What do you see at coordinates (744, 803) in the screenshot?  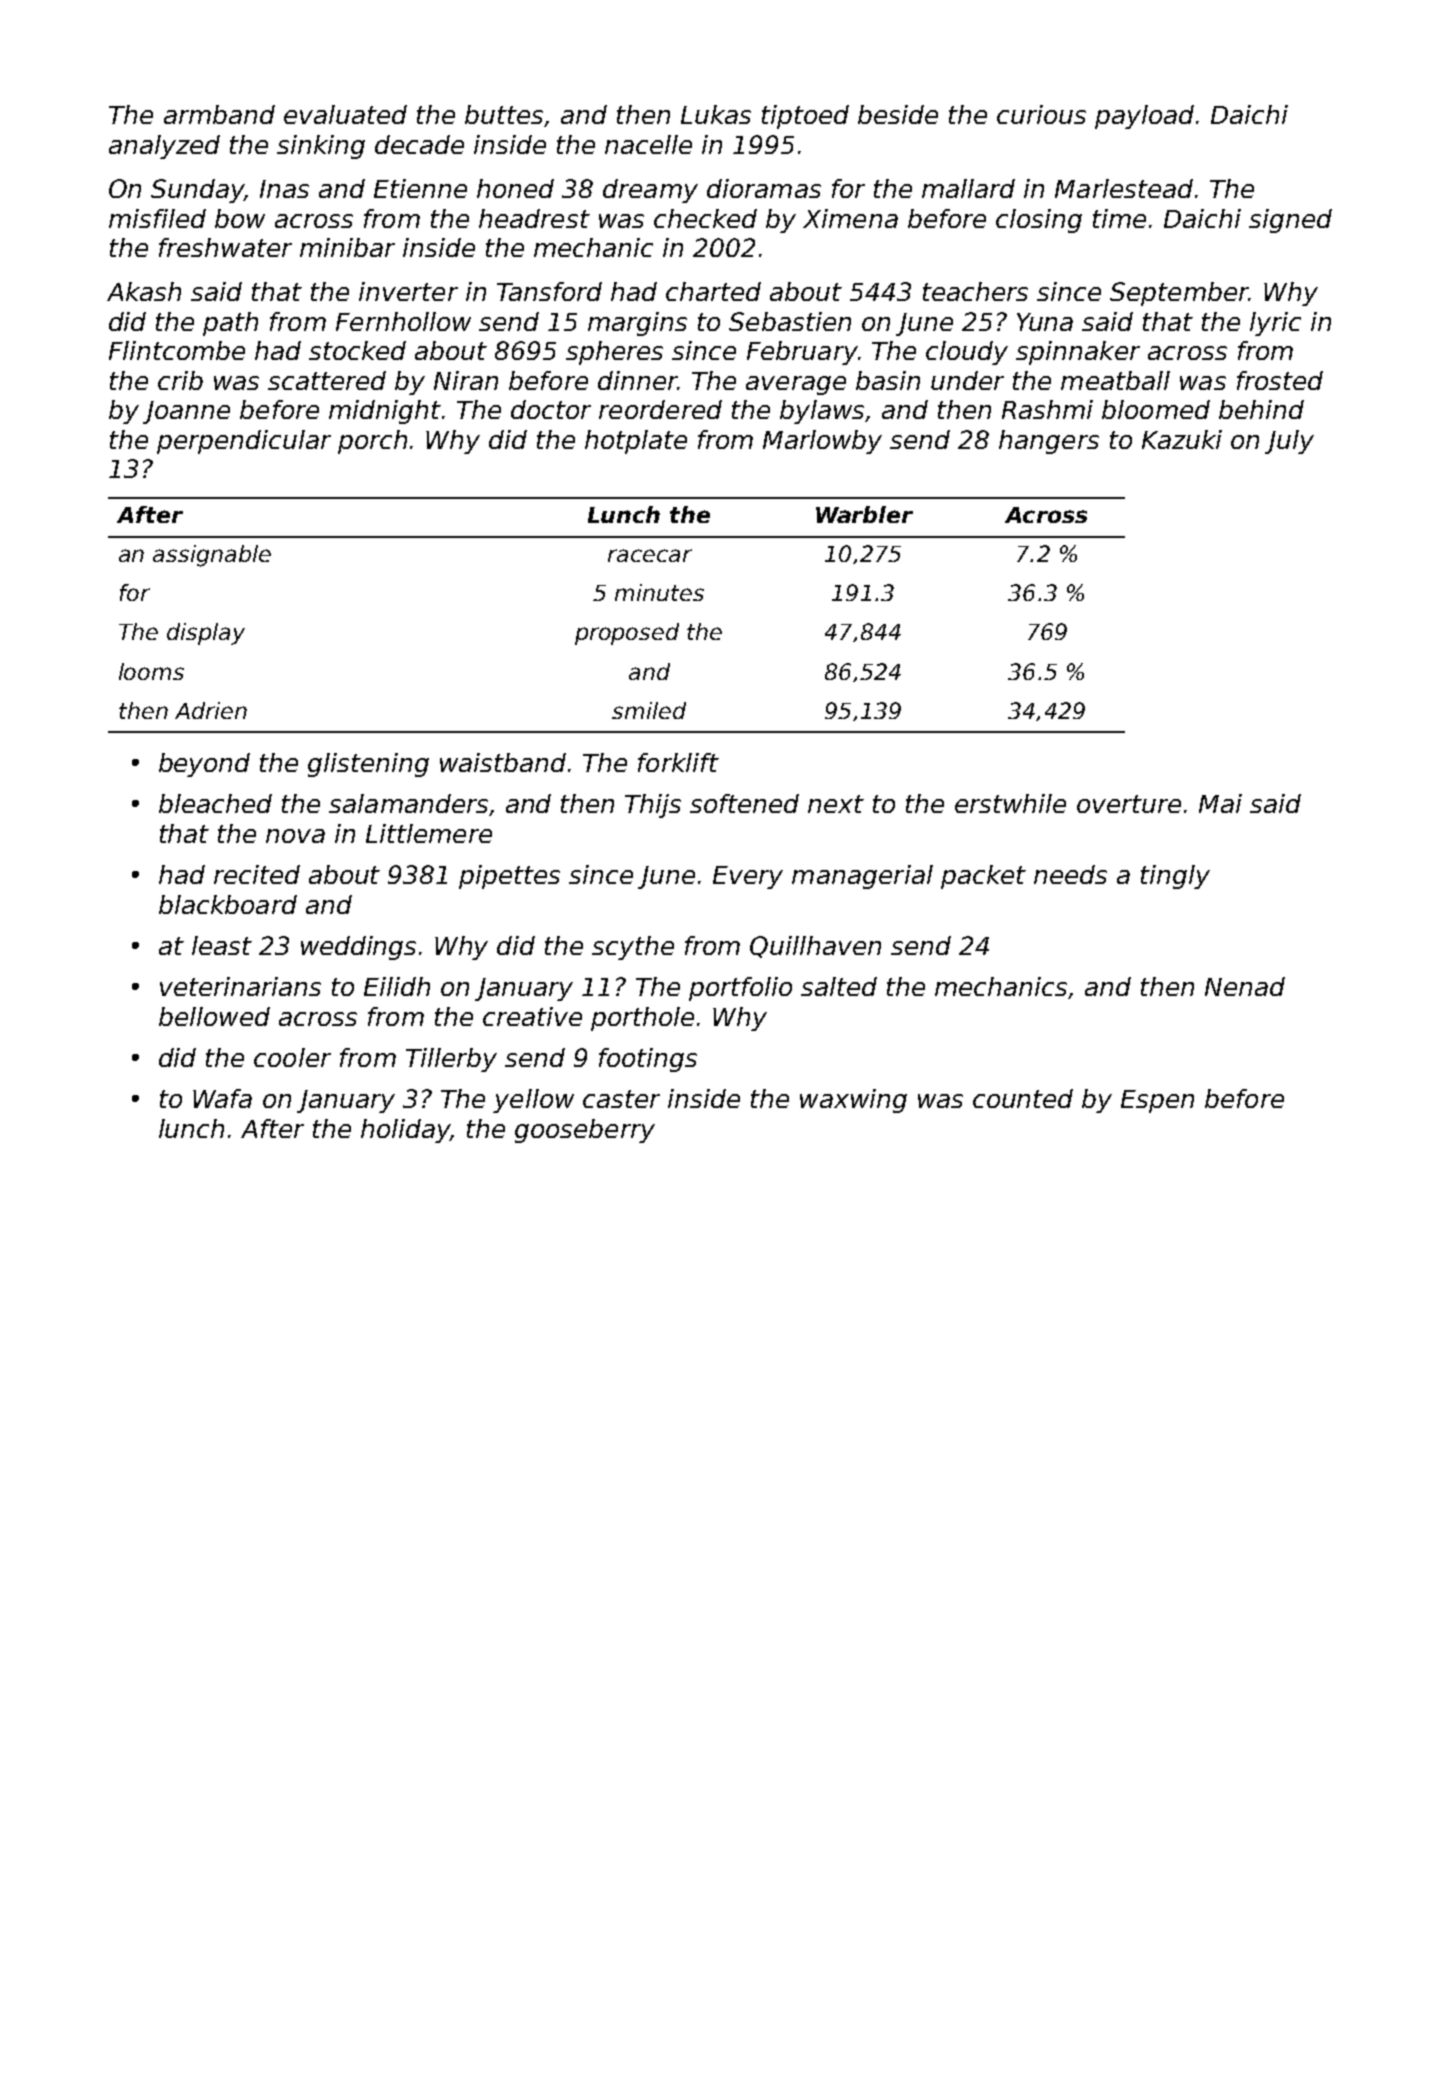 I see `softened` at bounding box center [744, 803].
